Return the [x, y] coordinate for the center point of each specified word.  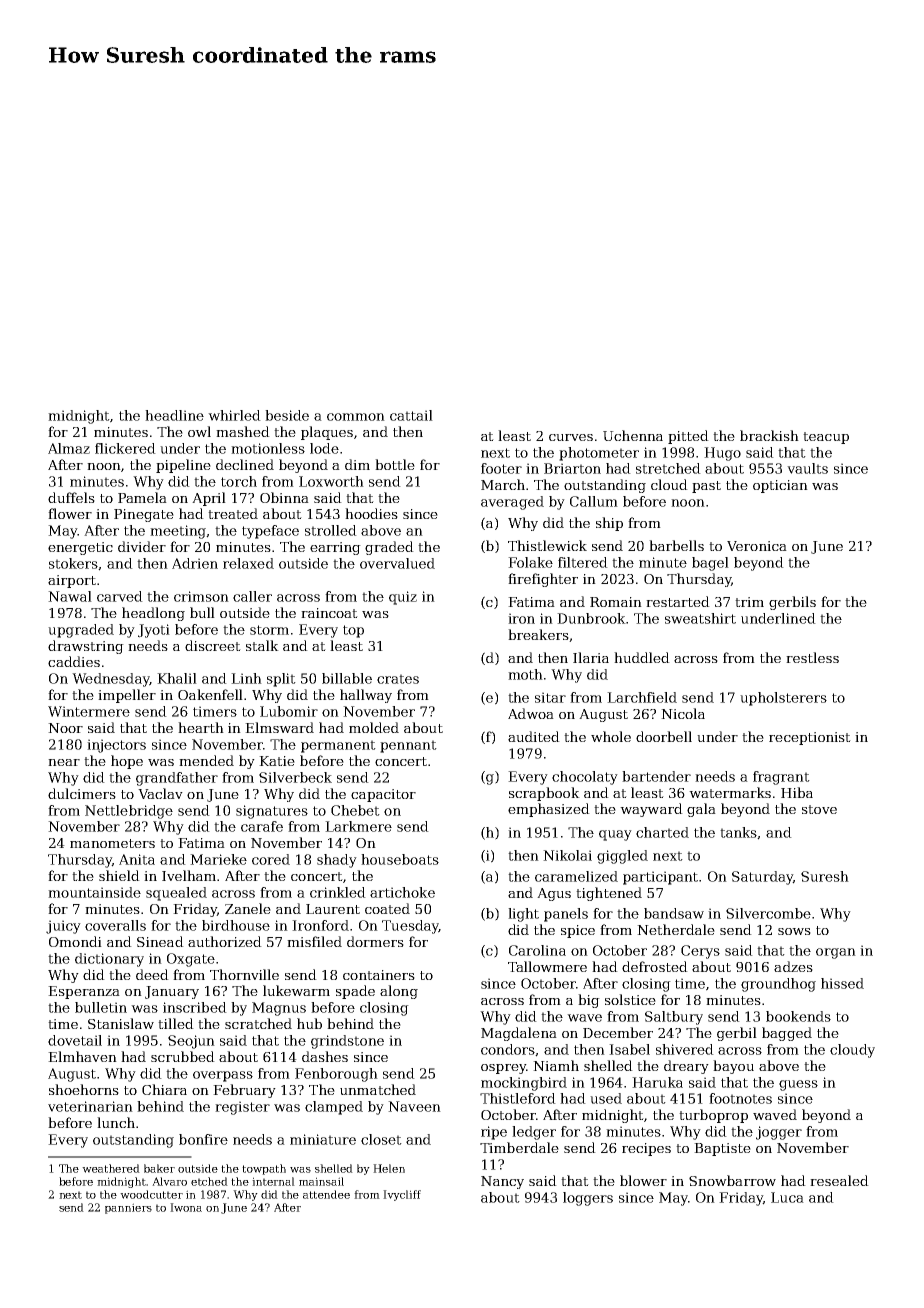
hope [127, 762]
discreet [213, 645]
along [399, 992]
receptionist [810, 738]
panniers [128, 1208]
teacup [826, 438]
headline [174, 415]
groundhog [778, 985]
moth [525, 674]
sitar [550, 697]
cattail [411, 415]
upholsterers [783, 699]
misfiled [314, 941]
